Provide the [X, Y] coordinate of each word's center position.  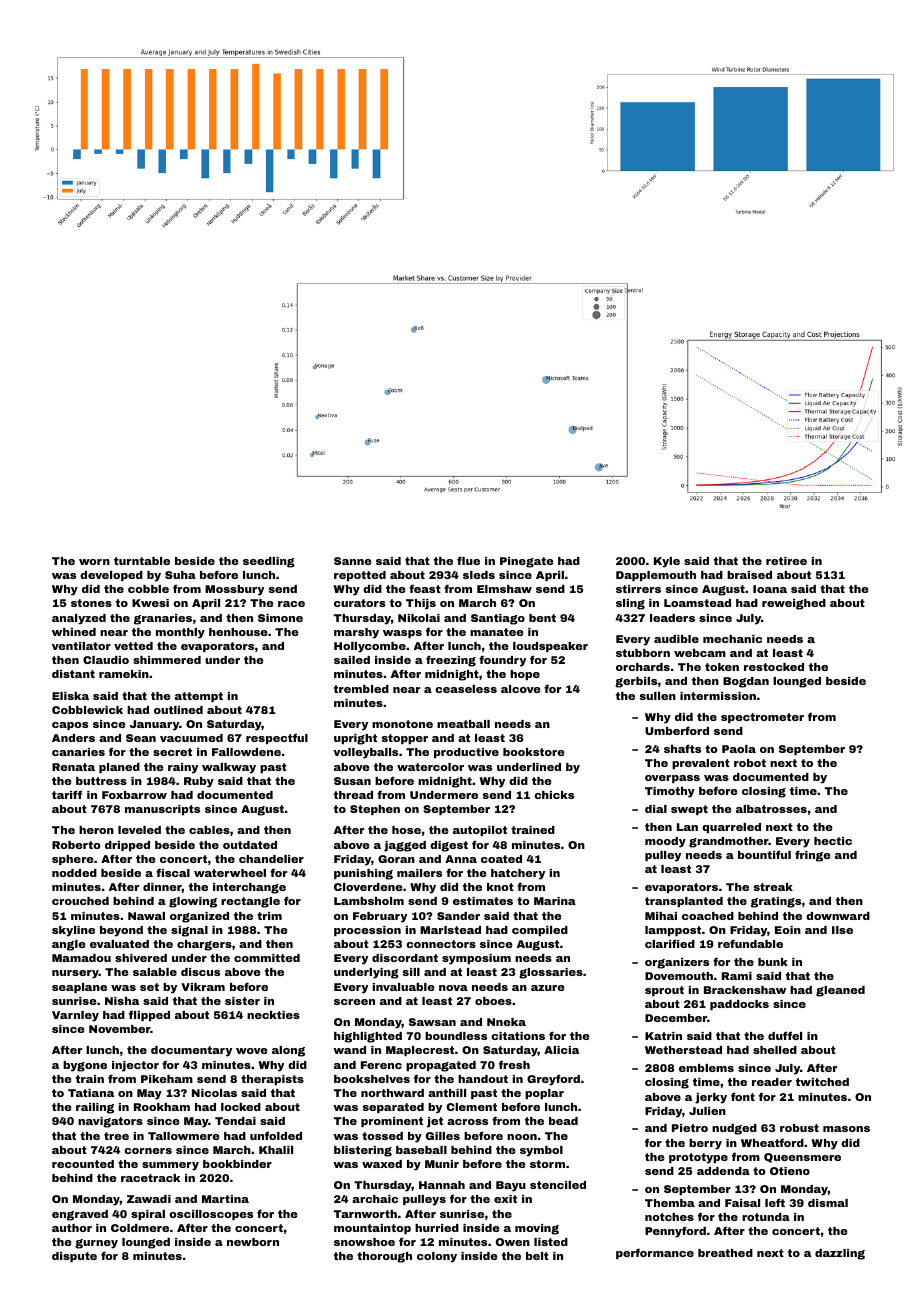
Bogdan [746, 682]
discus [200, 972]
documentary [191, 1051]
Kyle [667, 562]
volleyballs [365, 753]
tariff [67, 795]
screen [354, 1002]
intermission [718, 696]
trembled [361, 689]
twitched [822, 1082]
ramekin [124, 674]
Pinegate [527, 562]
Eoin [788, 930]
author [72, 1228]
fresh [514, 1065]
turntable [142, 561]
